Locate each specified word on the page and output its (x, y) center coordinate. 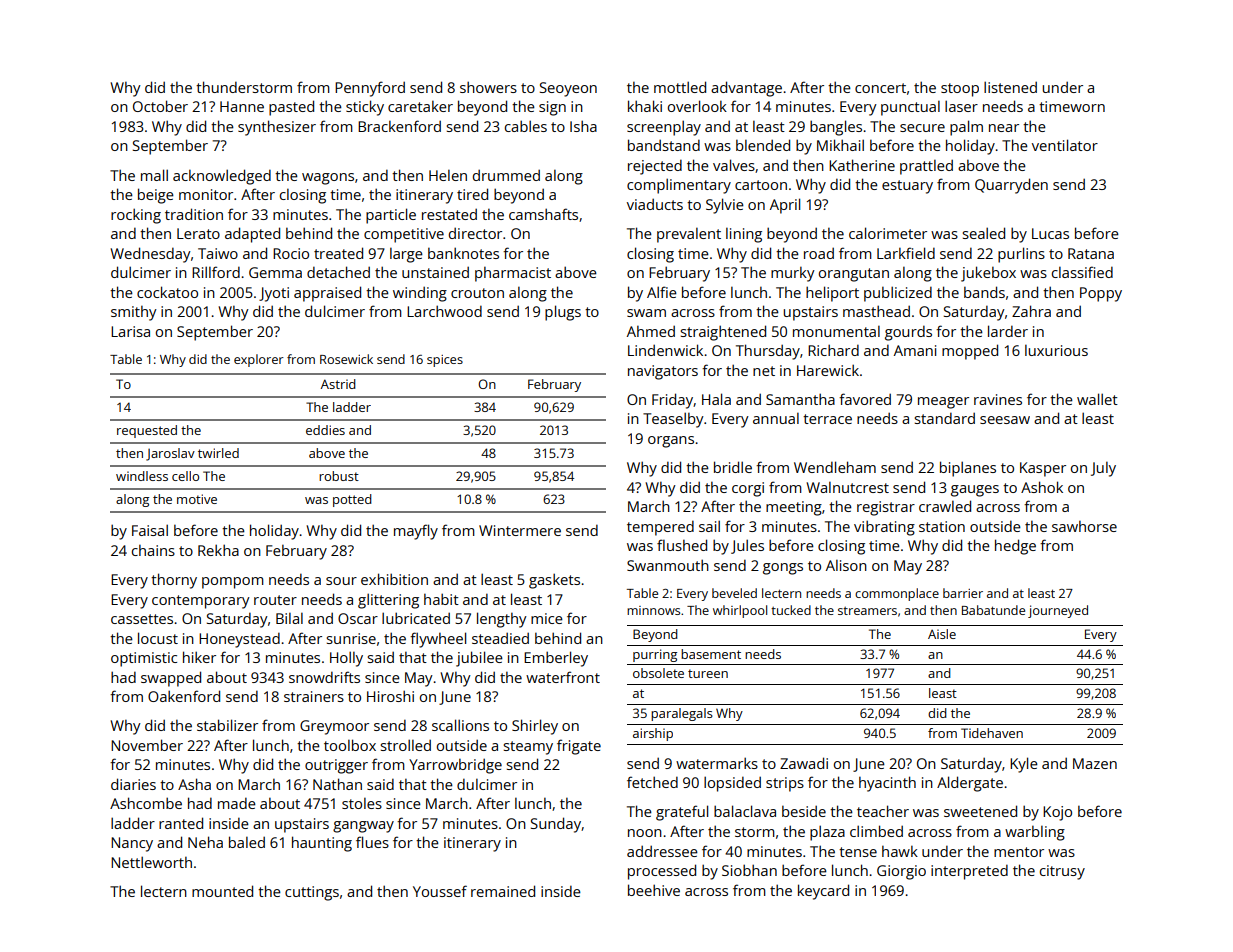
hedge (1015, 547)
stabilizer (227, 725)
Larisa (130, 331)
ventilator (1065, 145)
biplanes (968, 469)
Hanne (242, 106)
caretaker (420, 106)
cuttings (312, 893)
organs (671, 442)
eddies (325, 430)
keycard (823, 892)
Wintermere (520, 530)
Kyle (1024, 765)
